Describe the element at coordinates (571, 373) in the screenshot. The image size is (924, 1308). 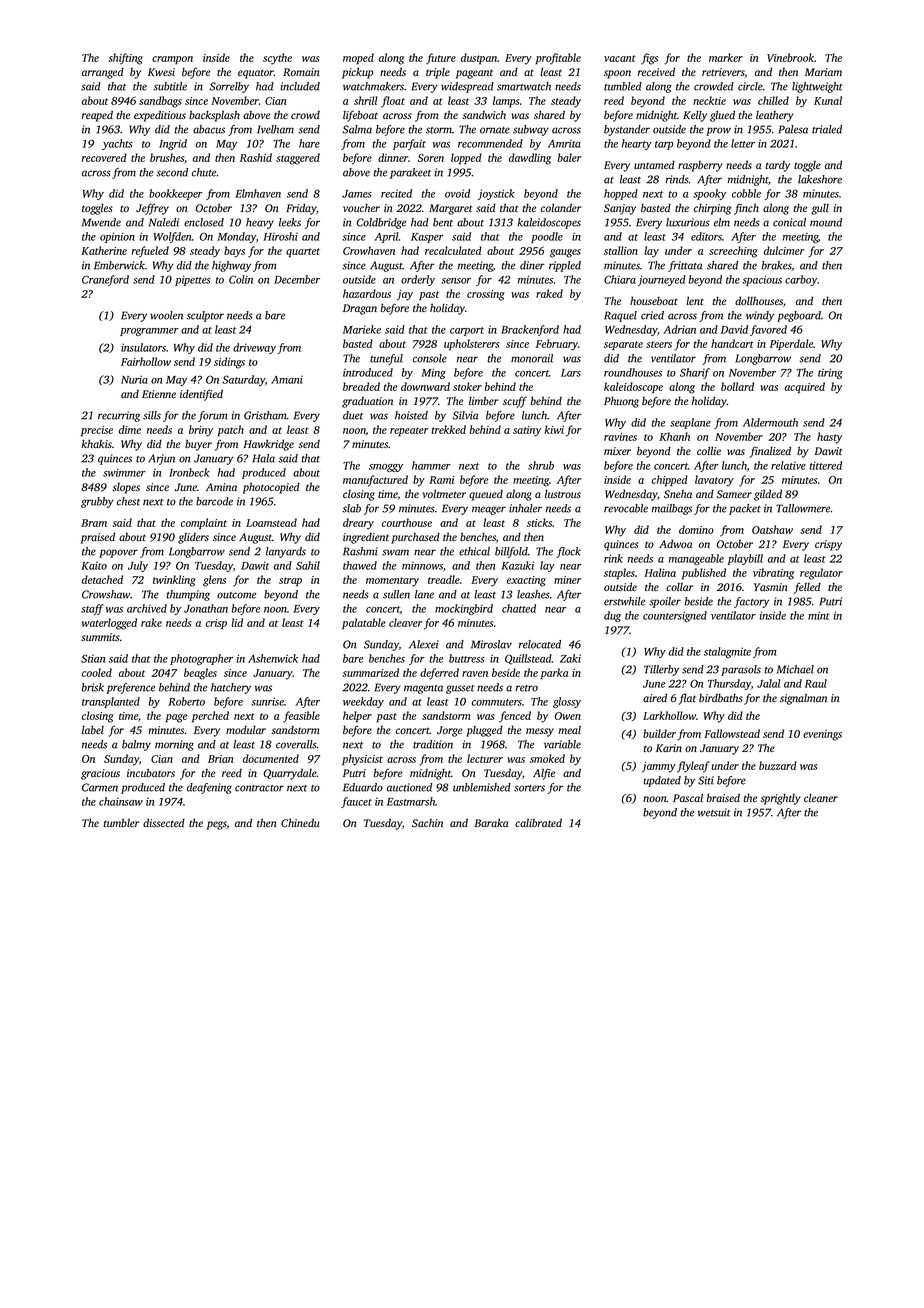
I see `Lars` at that location.
